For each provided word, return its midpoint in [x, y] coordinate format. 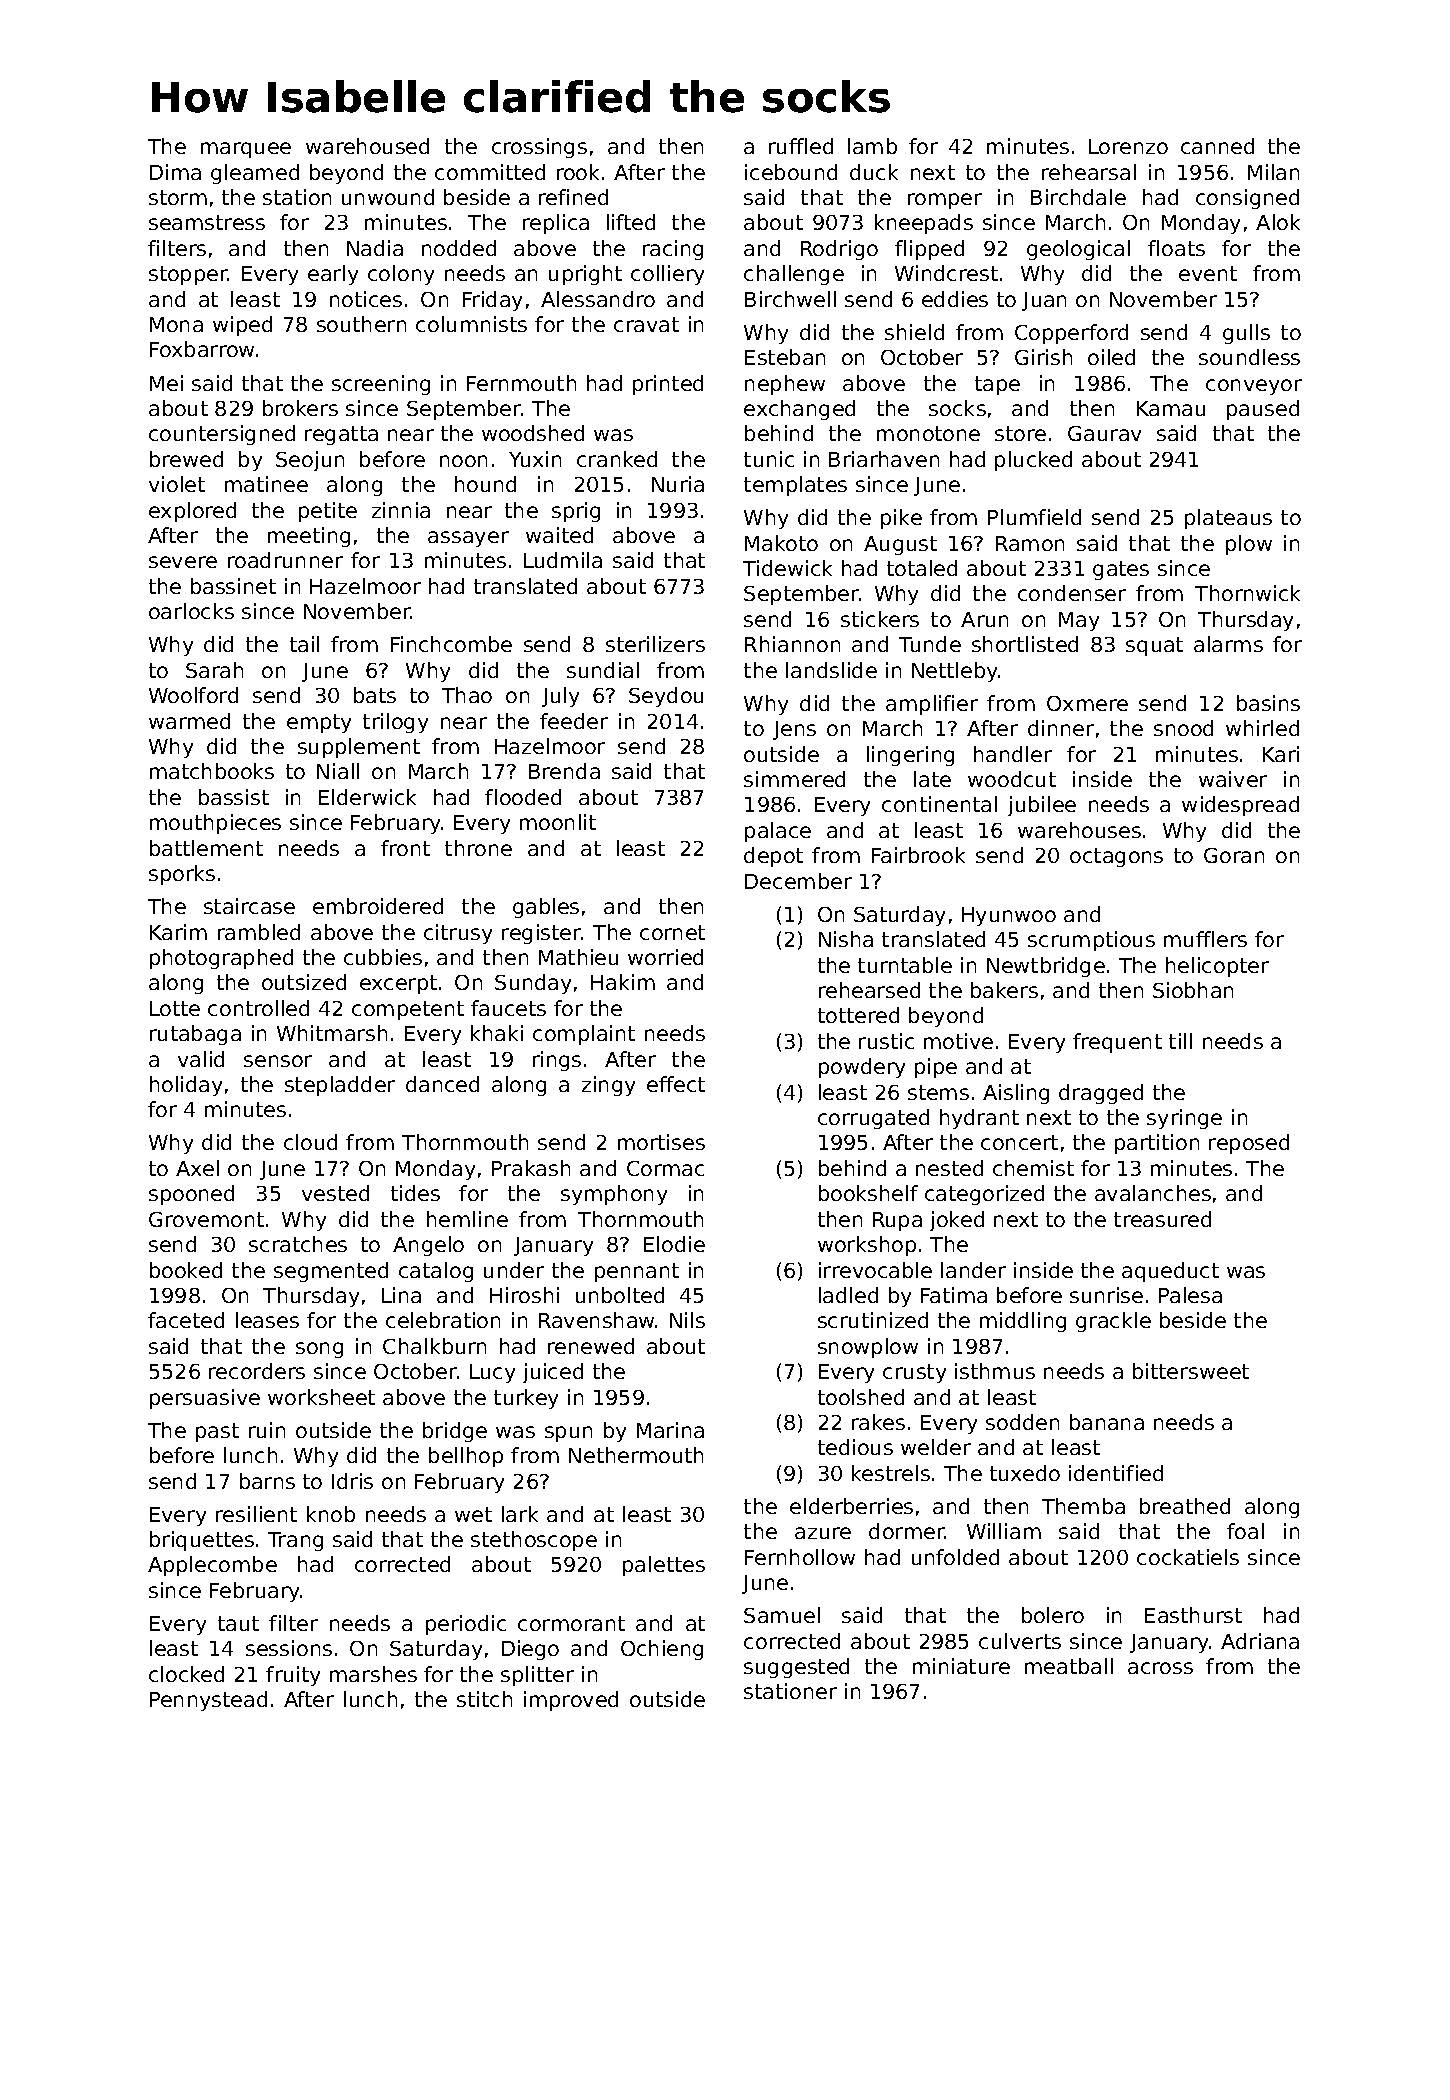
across [1160, 1668]
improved [571, 1701]
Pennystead [208, 1701]
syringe [1184, 1119]
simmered [794, 779]
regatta [341, 435]
